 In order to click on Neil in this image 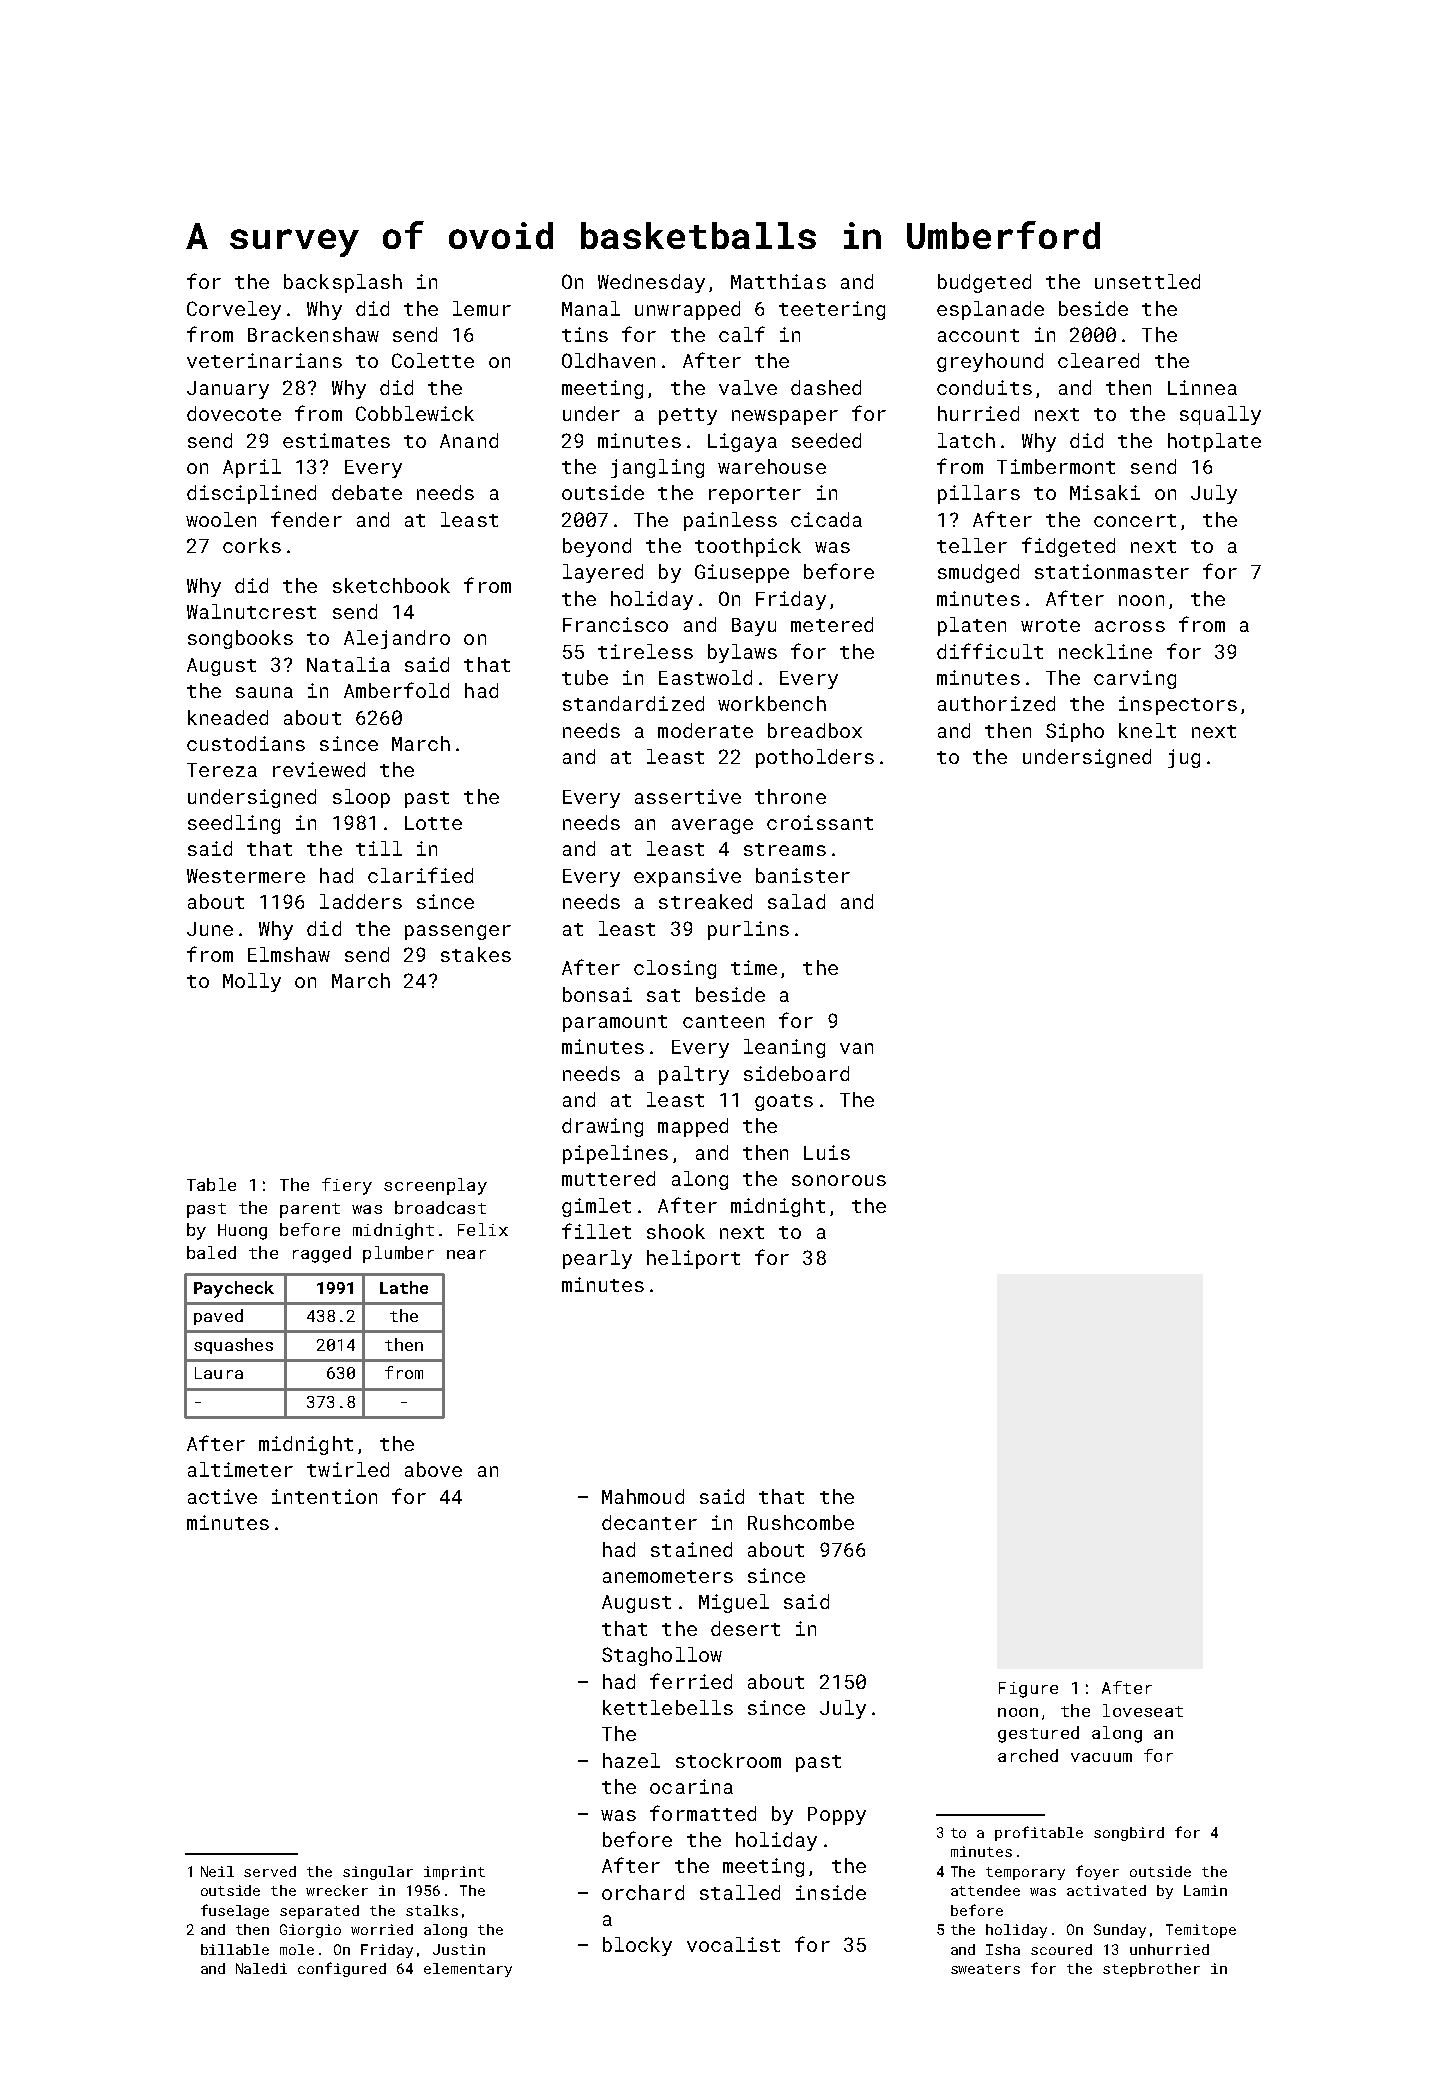, I will do `click(217, 1871)`.
